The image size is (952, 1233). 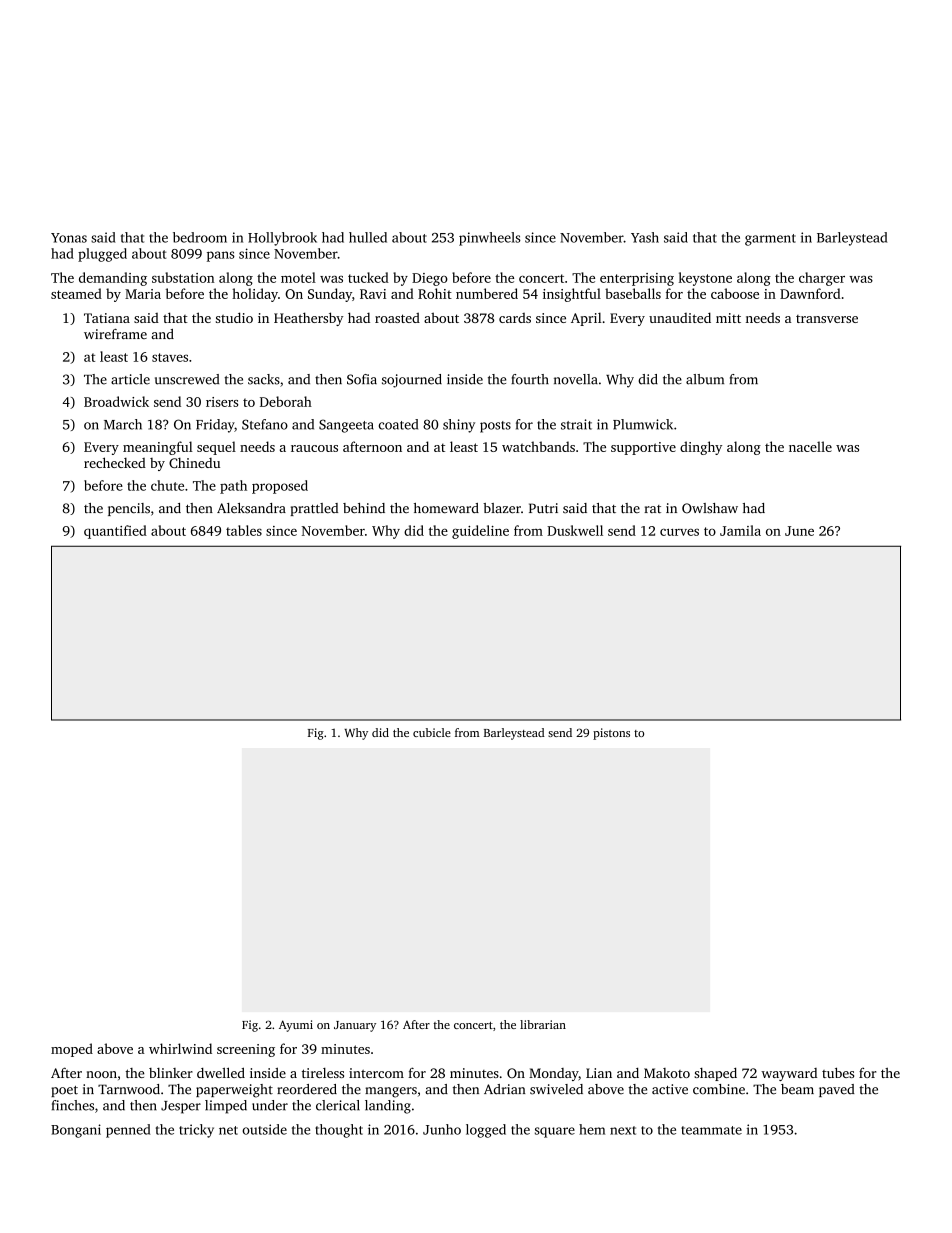 I want to click on moped, so click(x=72, y=1050).
